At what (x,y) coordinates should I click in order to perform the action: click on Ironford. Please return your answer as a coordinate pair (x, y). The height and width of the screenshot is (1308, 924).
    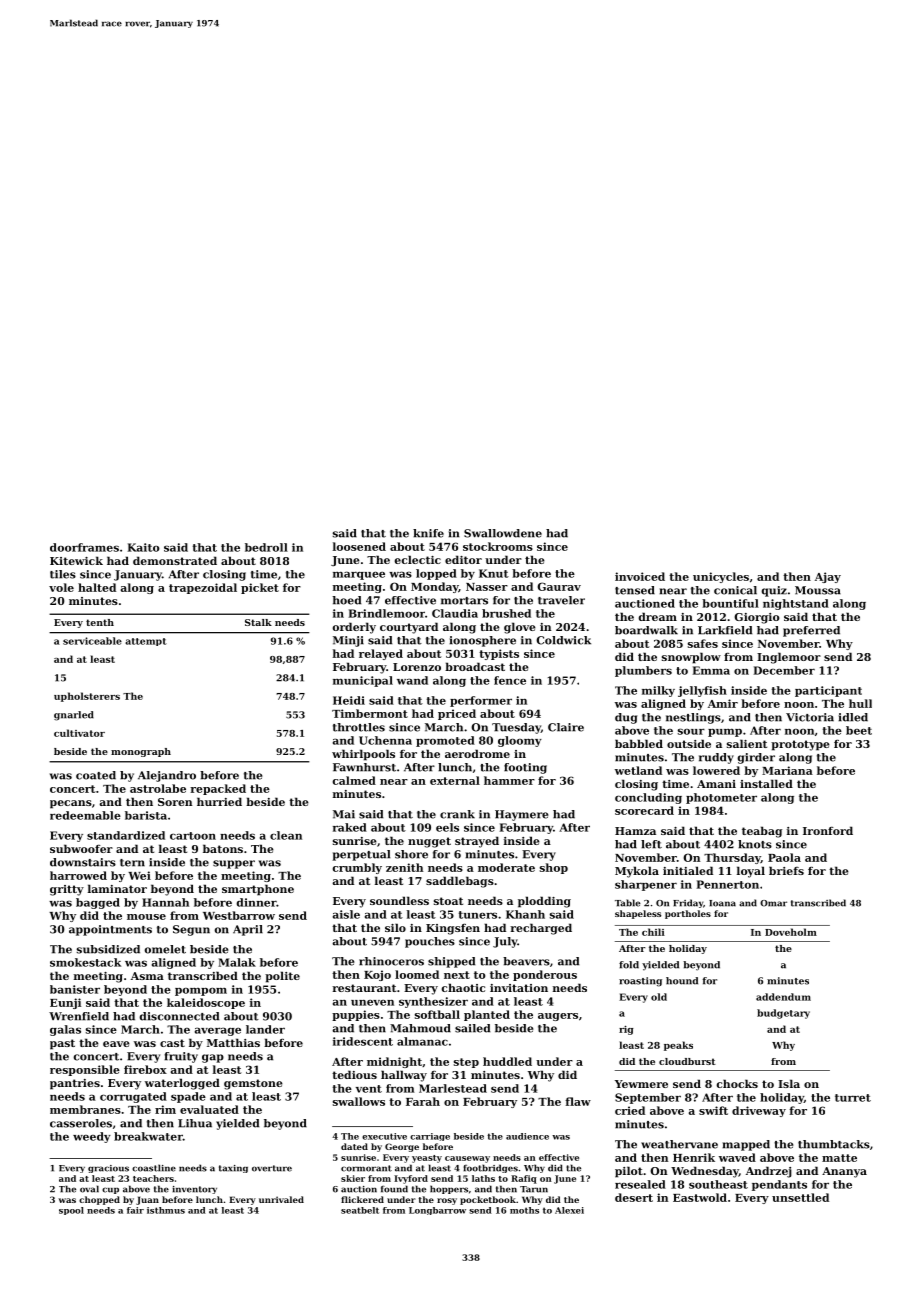
    Looking at the image, I should click on (828, 830).
